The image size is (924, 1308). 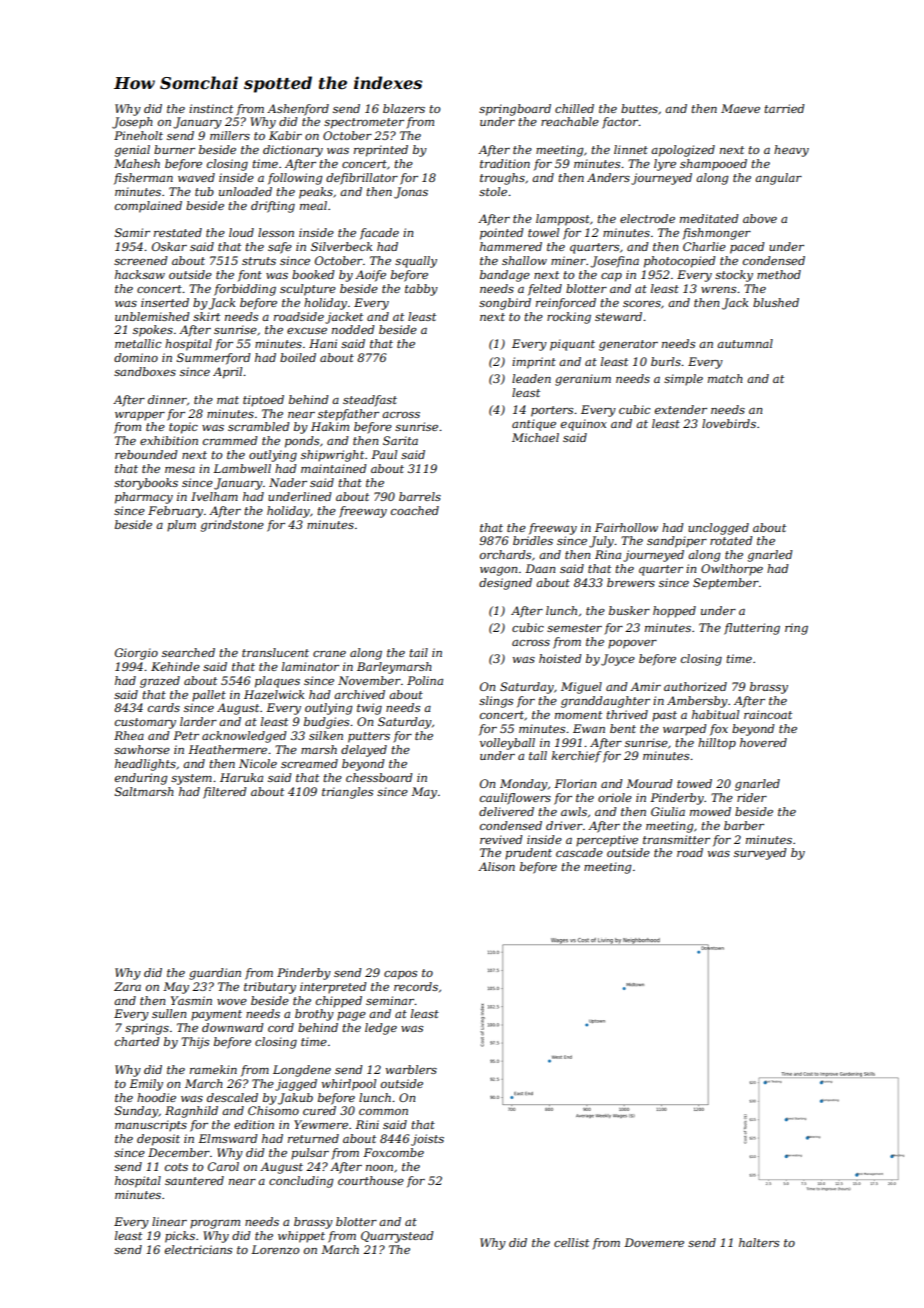 I want to click on blazers, so click(x=404, y=108).
